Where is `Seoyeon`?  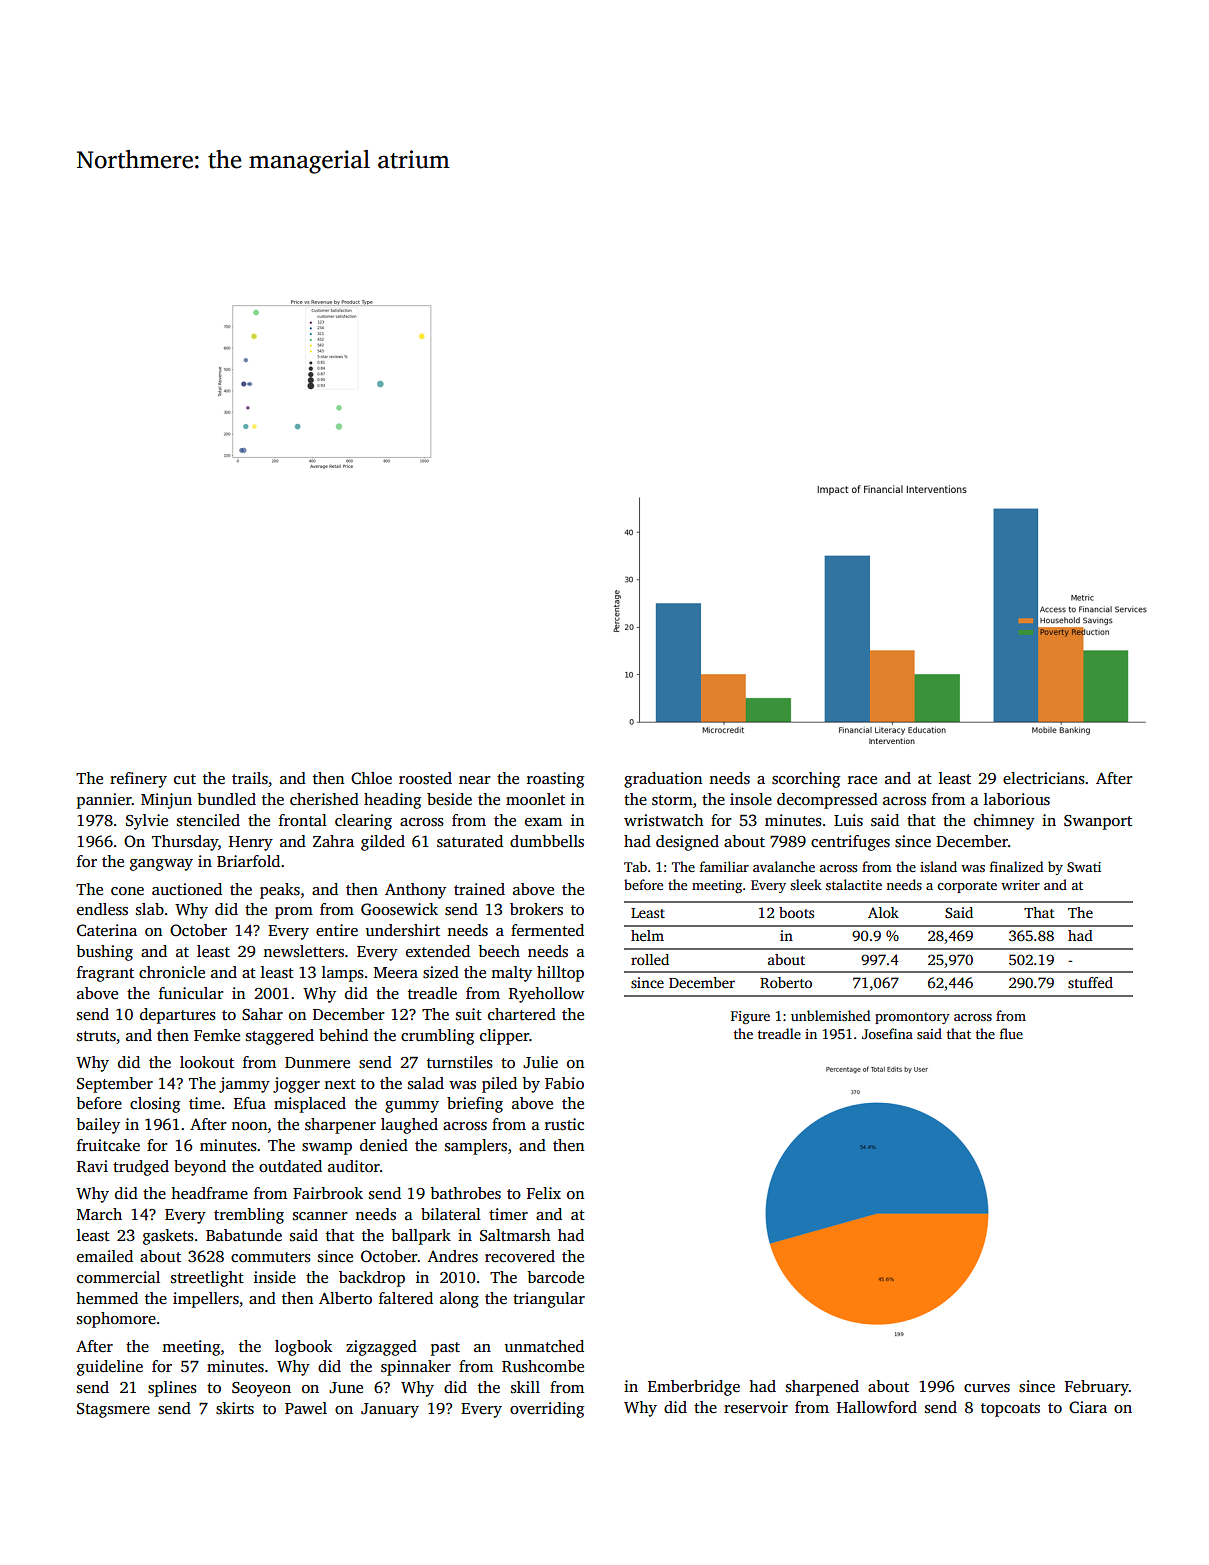
Seoyeon is located at coordinates (261, 1389).
